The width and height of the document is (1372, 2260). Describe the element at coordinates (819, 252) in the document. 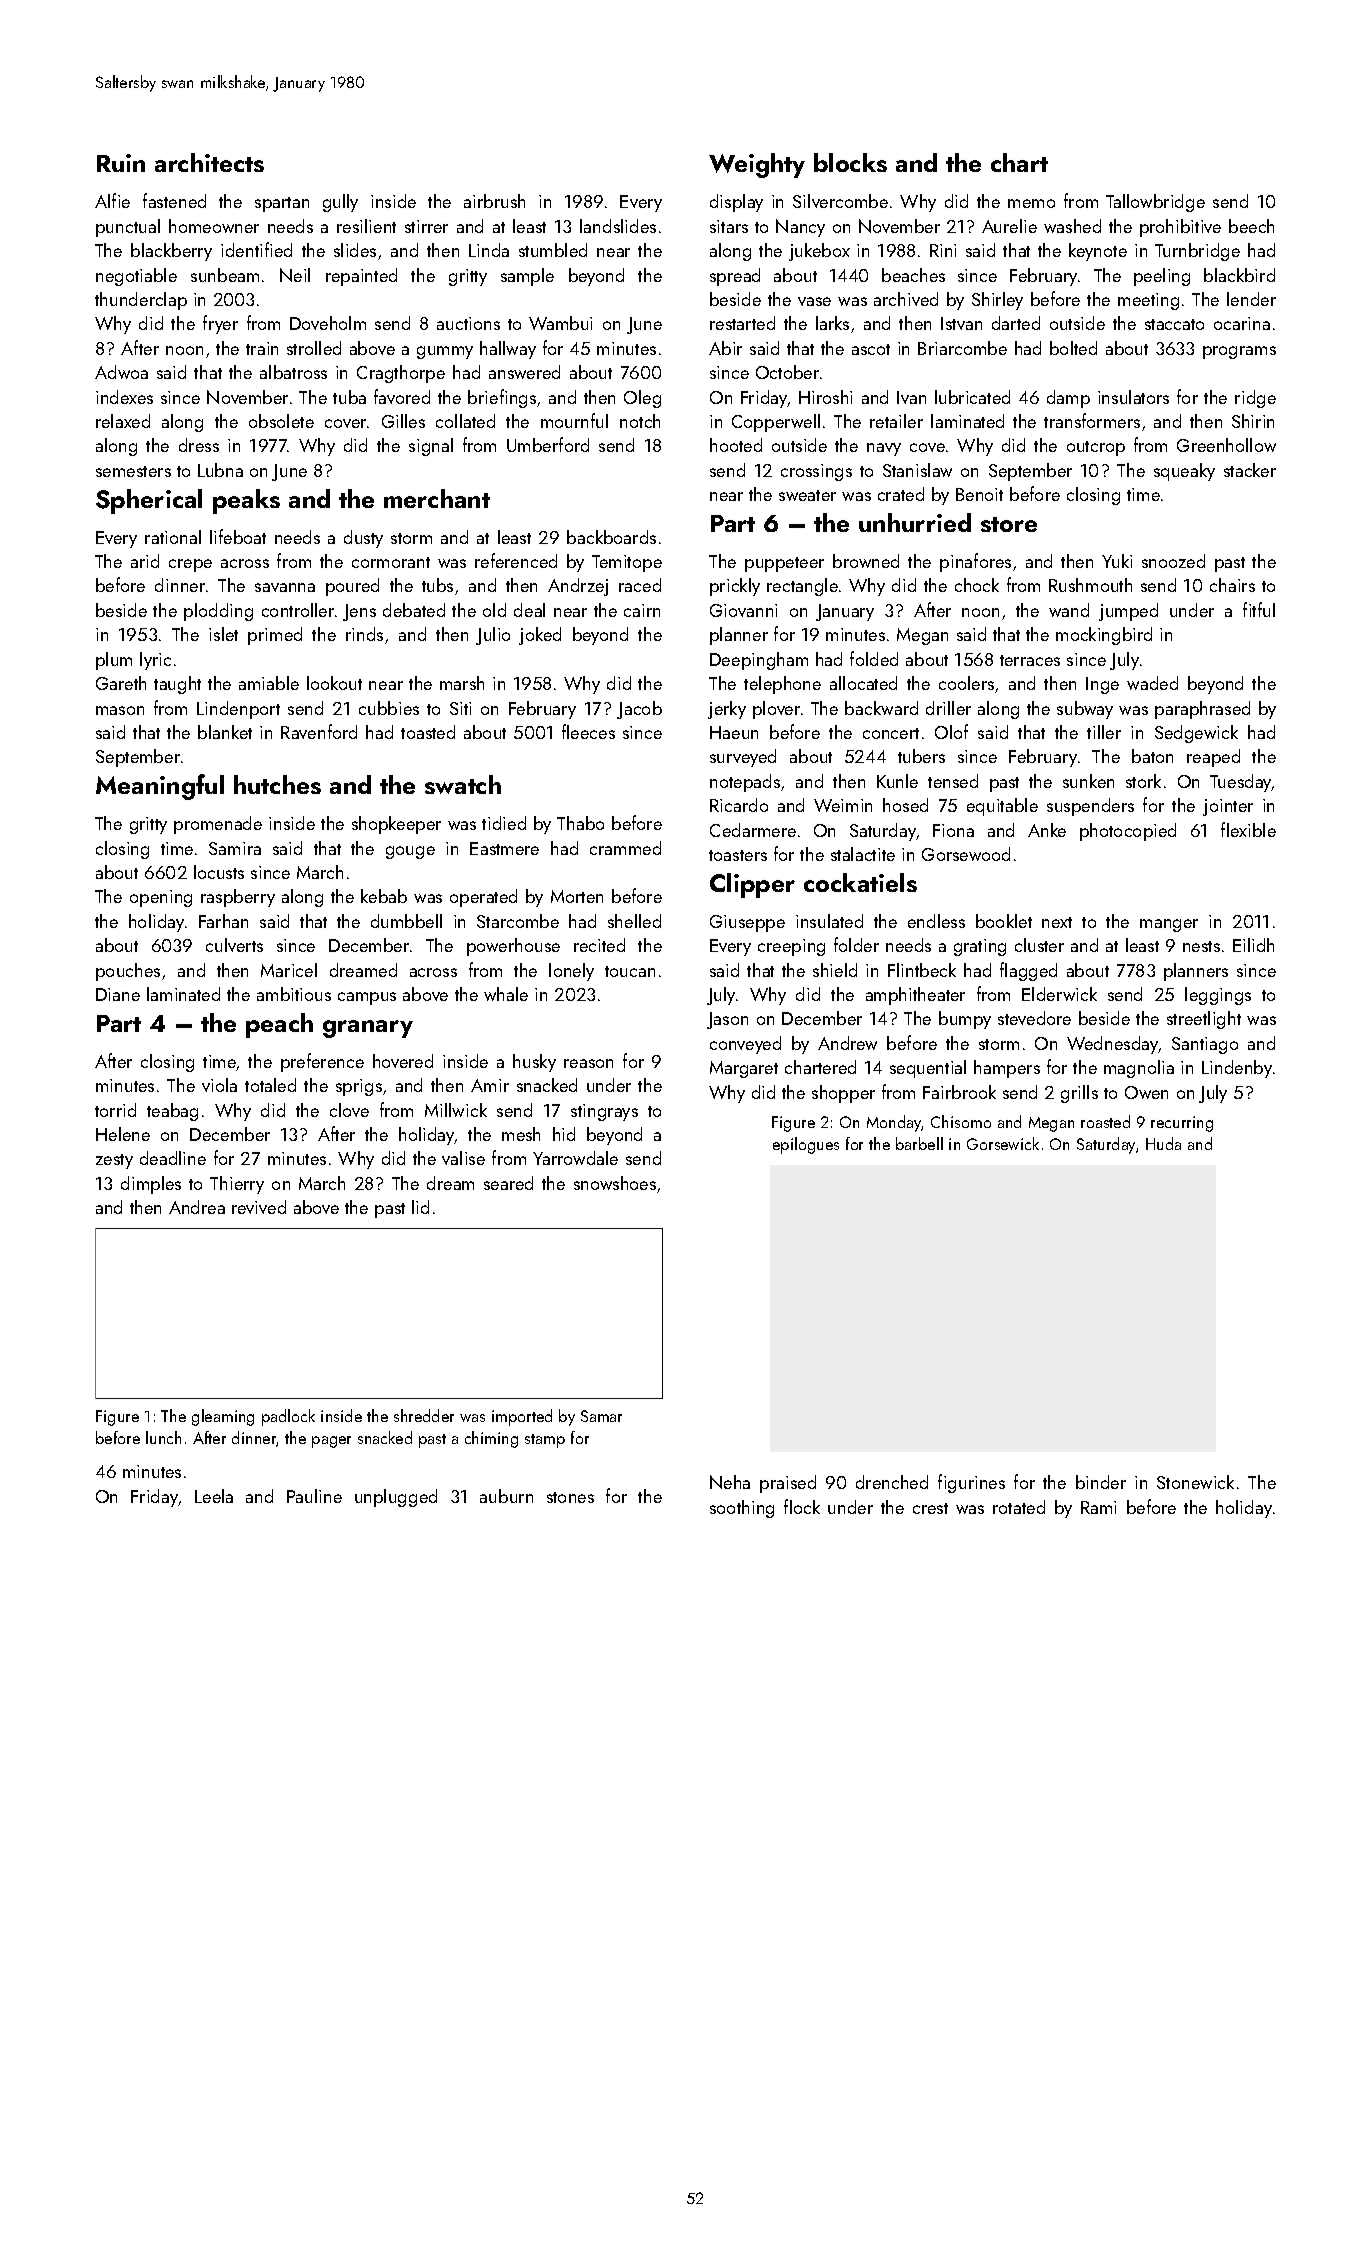

I see `jukebox` at that location.
